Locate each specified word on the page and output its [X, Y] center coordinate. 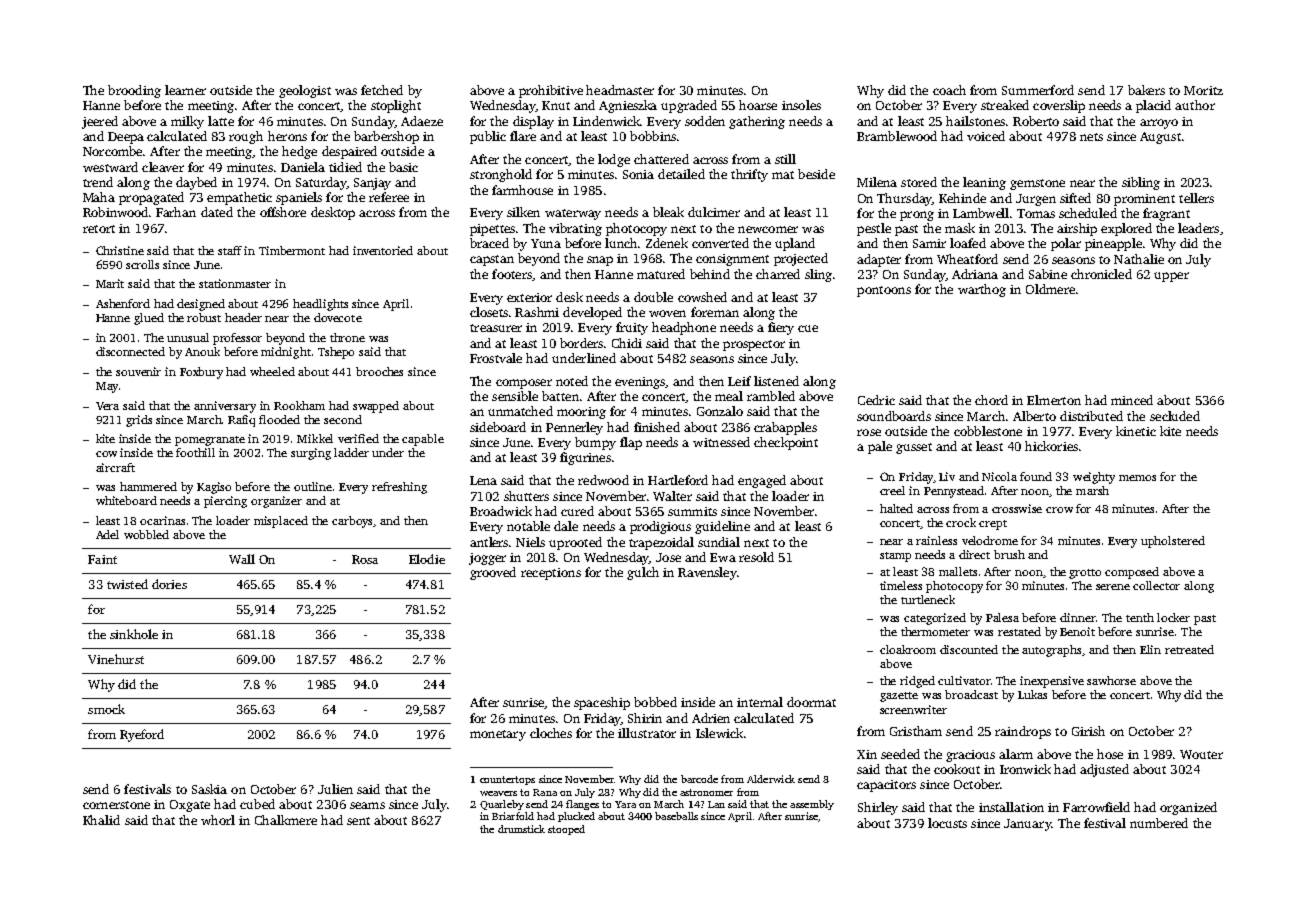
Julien [335, 789]
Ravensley [707, 573]
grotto [1085, 574]
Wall [242, 559]
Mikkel [315, 438]
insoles [801, 105]
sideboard [498, 427]
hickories [1051, 446]
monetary [498, 735]
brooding [134, 91]
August [1160, 138]
